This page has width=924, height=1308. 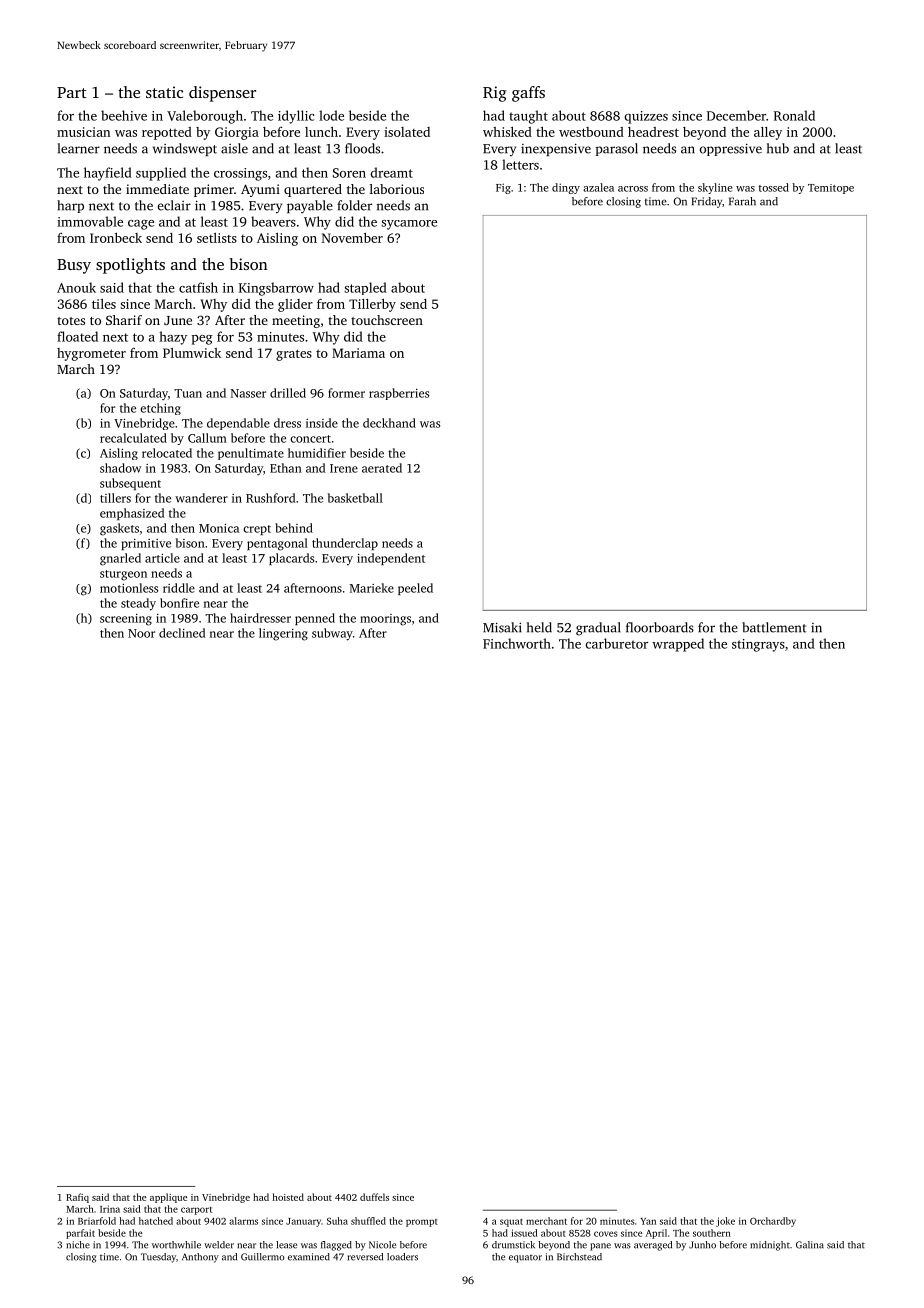 What do you see at coordinates (407, 132) in the page?
I see `isolated` at bounding box center [407, 132].
